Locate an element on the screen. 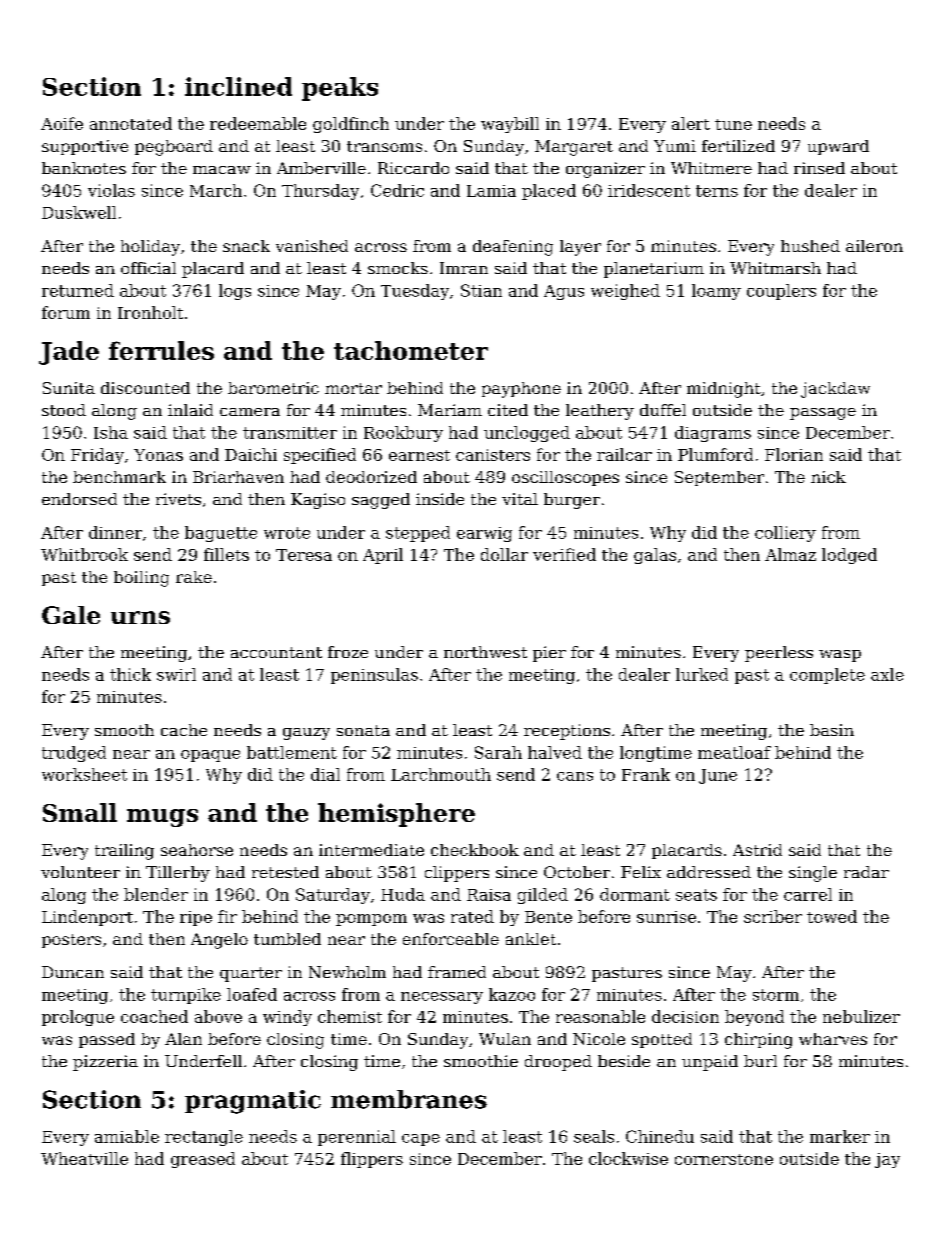  deafening is located at coordinates (513, 248).
